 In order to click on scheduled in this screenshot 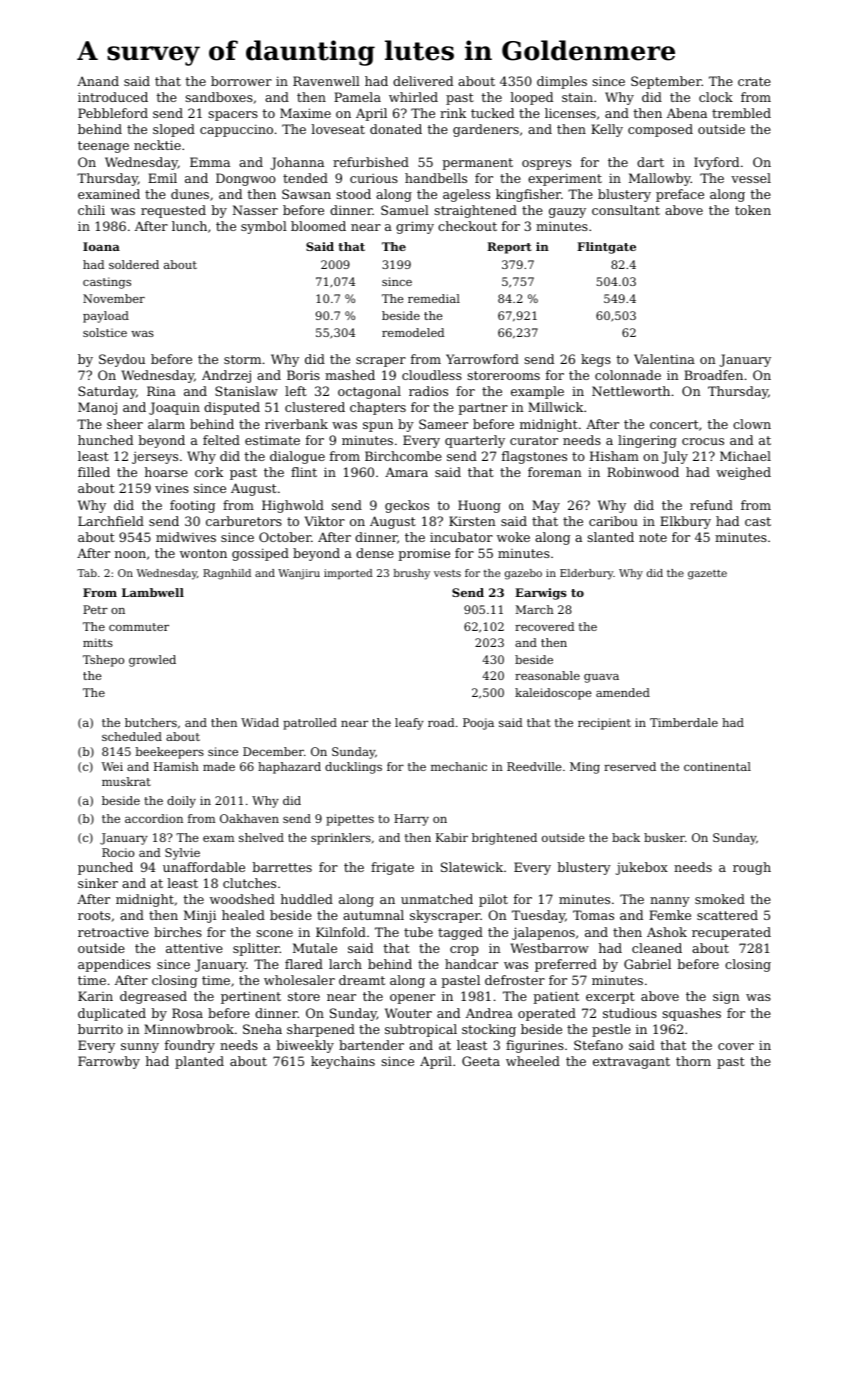, I will do `click(132, 736)`.
